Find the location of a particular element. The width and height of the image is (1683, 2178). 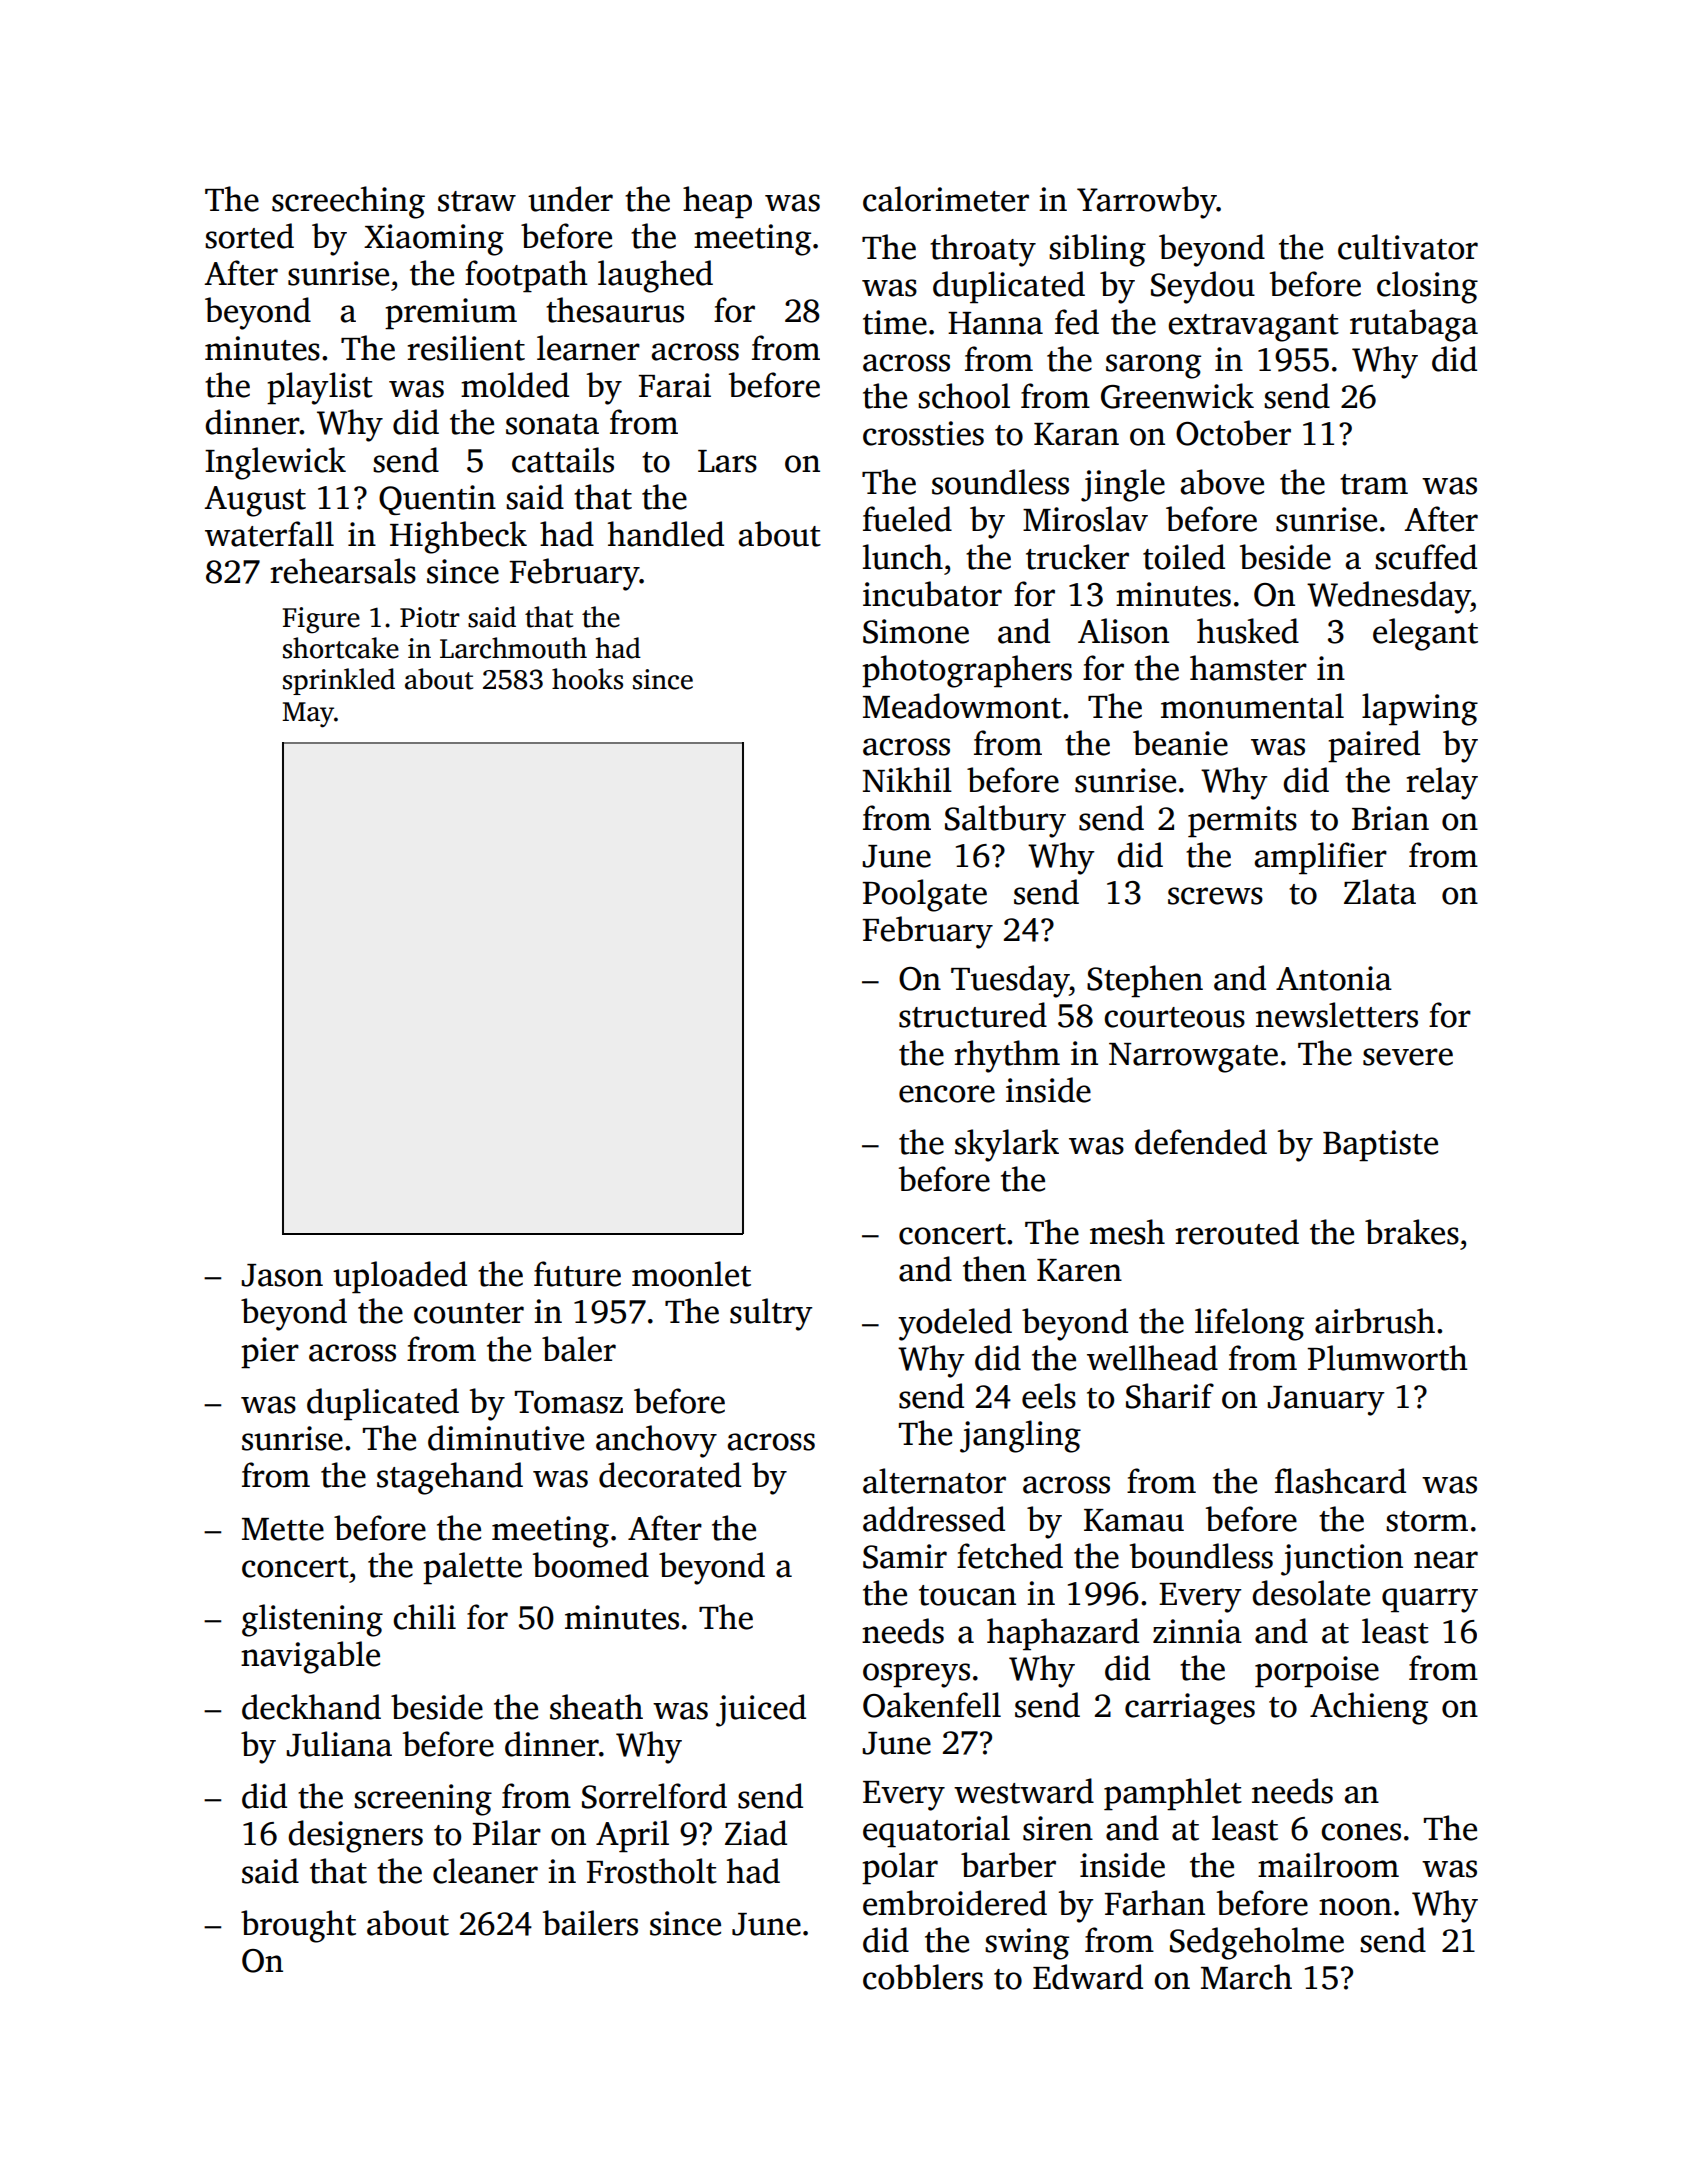

sultry is located at coordinates (771, 1314).
